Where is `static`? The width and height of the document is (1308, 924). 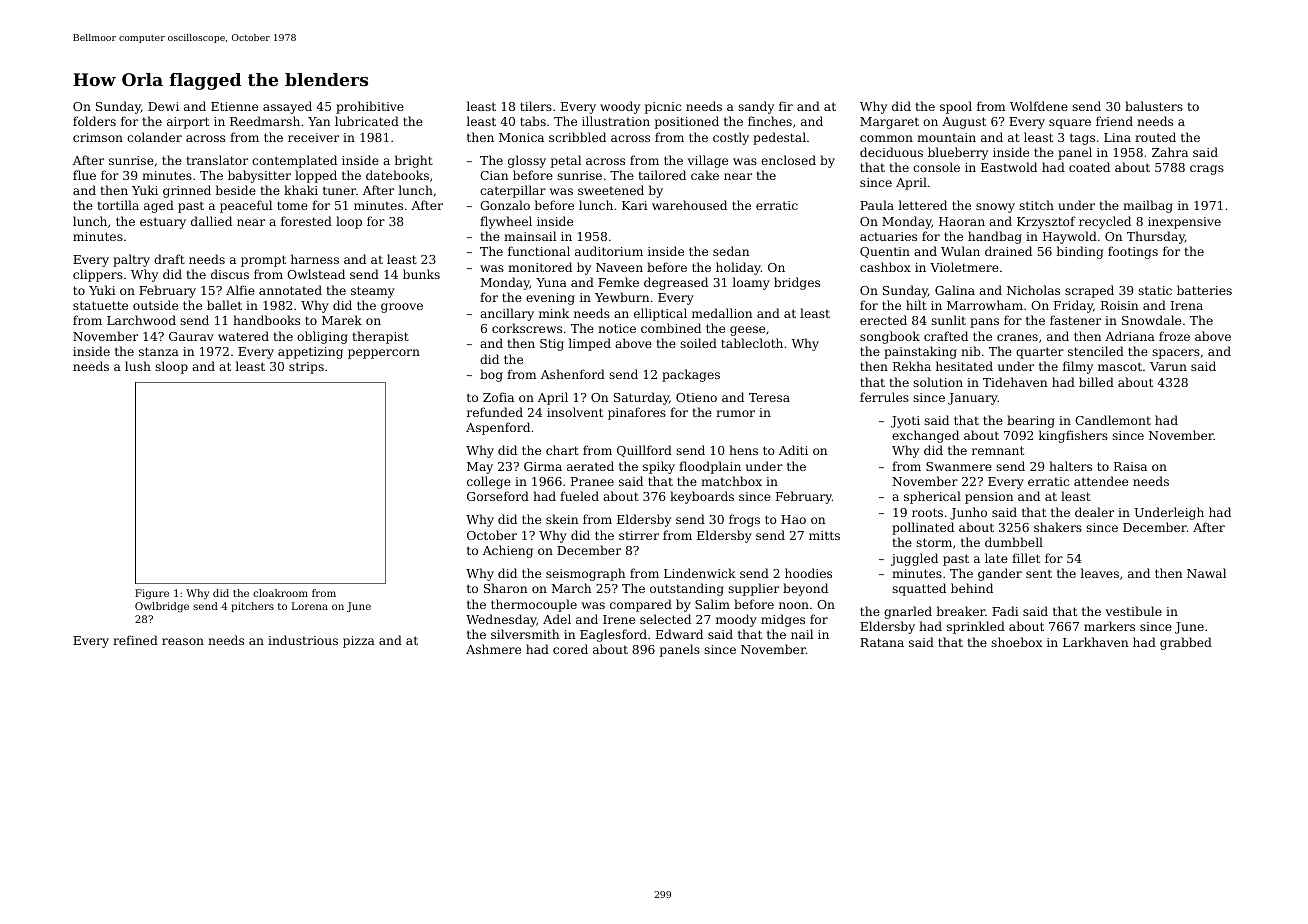
static is located at coordinates (1155, 290).
